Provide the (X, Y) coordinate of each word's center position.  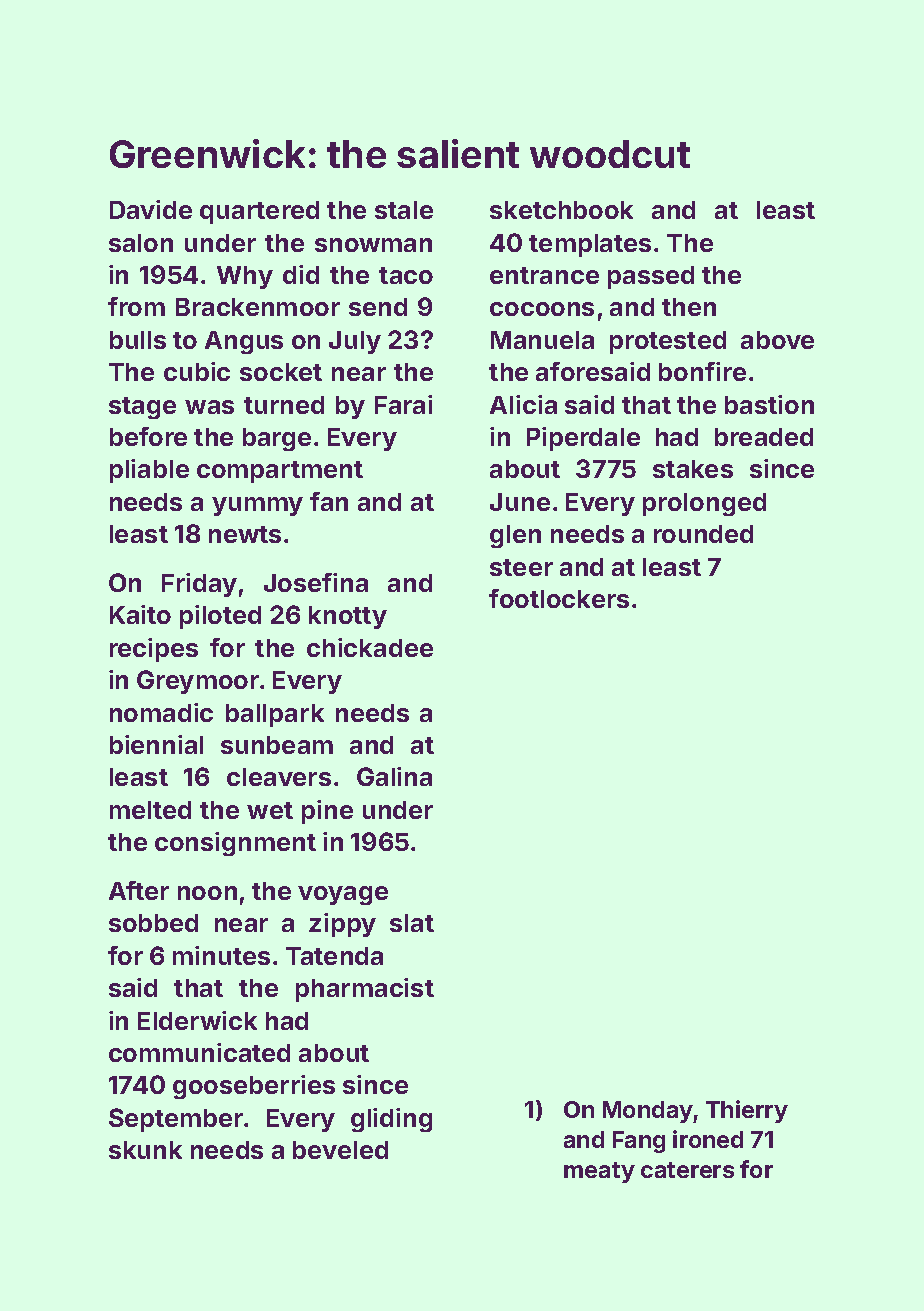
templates (590, 245)
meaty (599, 1172)
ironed (708, 1139)
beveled (340, 1150)
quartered (259, 212)
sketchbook (561, 210)
